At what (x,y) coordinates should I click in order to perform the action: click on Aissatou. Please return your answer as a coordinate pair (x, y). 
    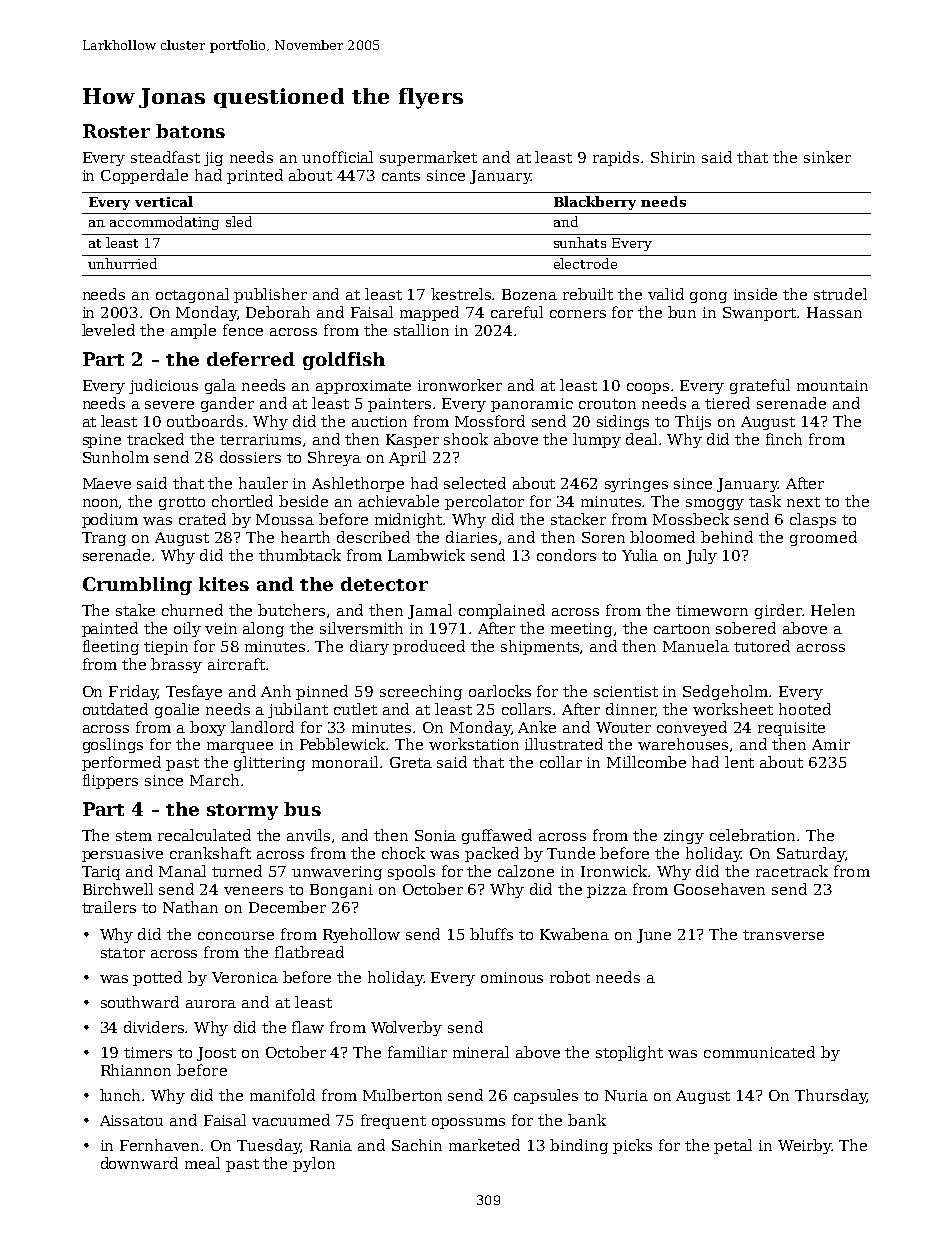
    Looking at the image, I should click on (131, 1120).
